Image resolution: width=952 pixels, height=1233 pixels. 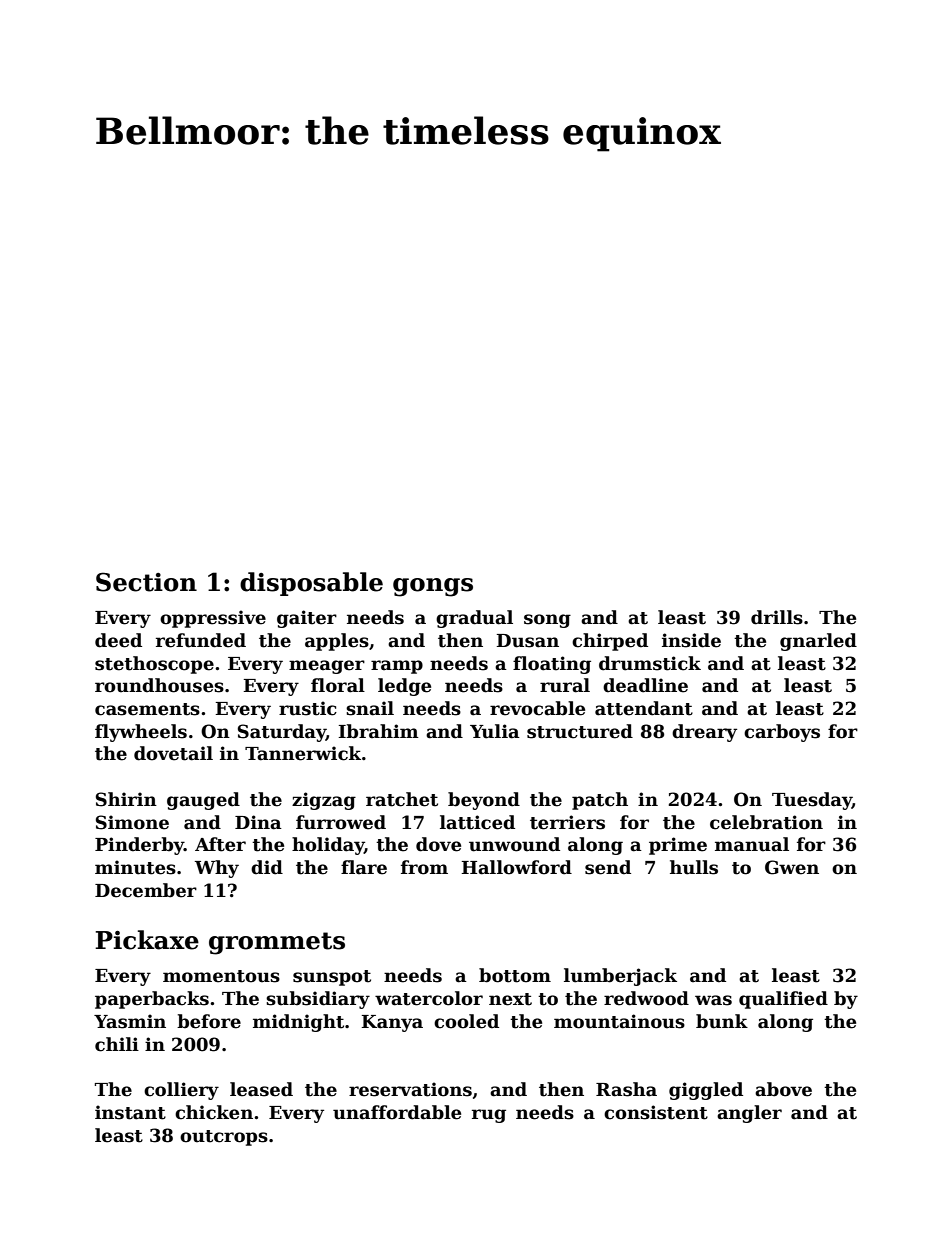 What do you see at coordinates (783, 1000) in the page?
I see `qualified` at bounding box center [783, 1000].
